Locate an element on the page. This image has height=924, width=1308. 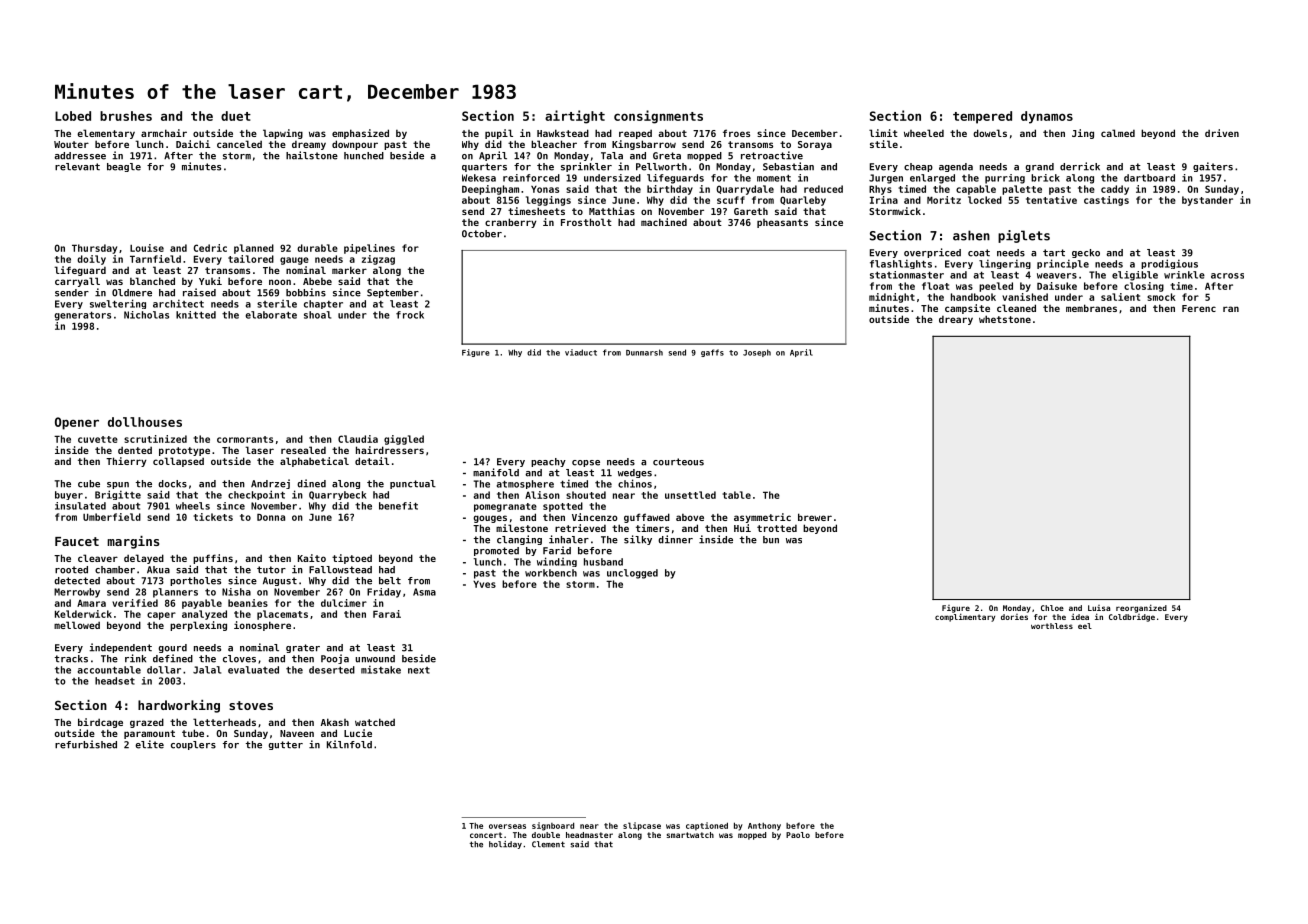
airtight is located at coordinates (575, 117).
